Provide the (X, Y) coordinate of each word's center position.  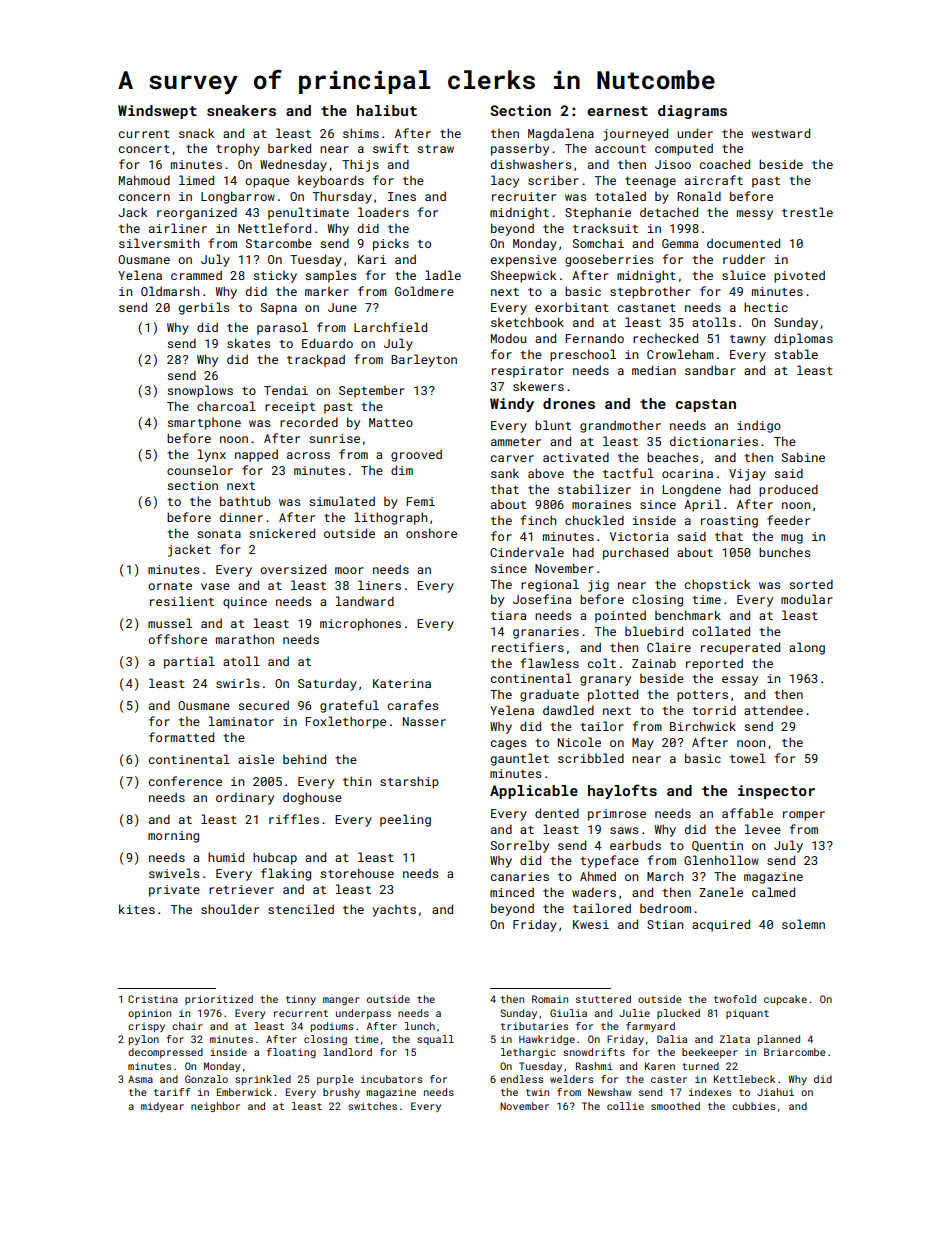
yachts (394, 911)
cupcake (785, 1000)
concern (144, 197)
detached (669, 212)
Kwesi (591, 924)
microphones (360, 624)
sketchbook (527, 322)
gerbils (204, 308)
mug (792, 539)
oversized (293, 569)
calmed (773, 892)
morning (173, 837)
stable (796, 354)
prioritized (219, 1000)
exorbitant (572, 307)
